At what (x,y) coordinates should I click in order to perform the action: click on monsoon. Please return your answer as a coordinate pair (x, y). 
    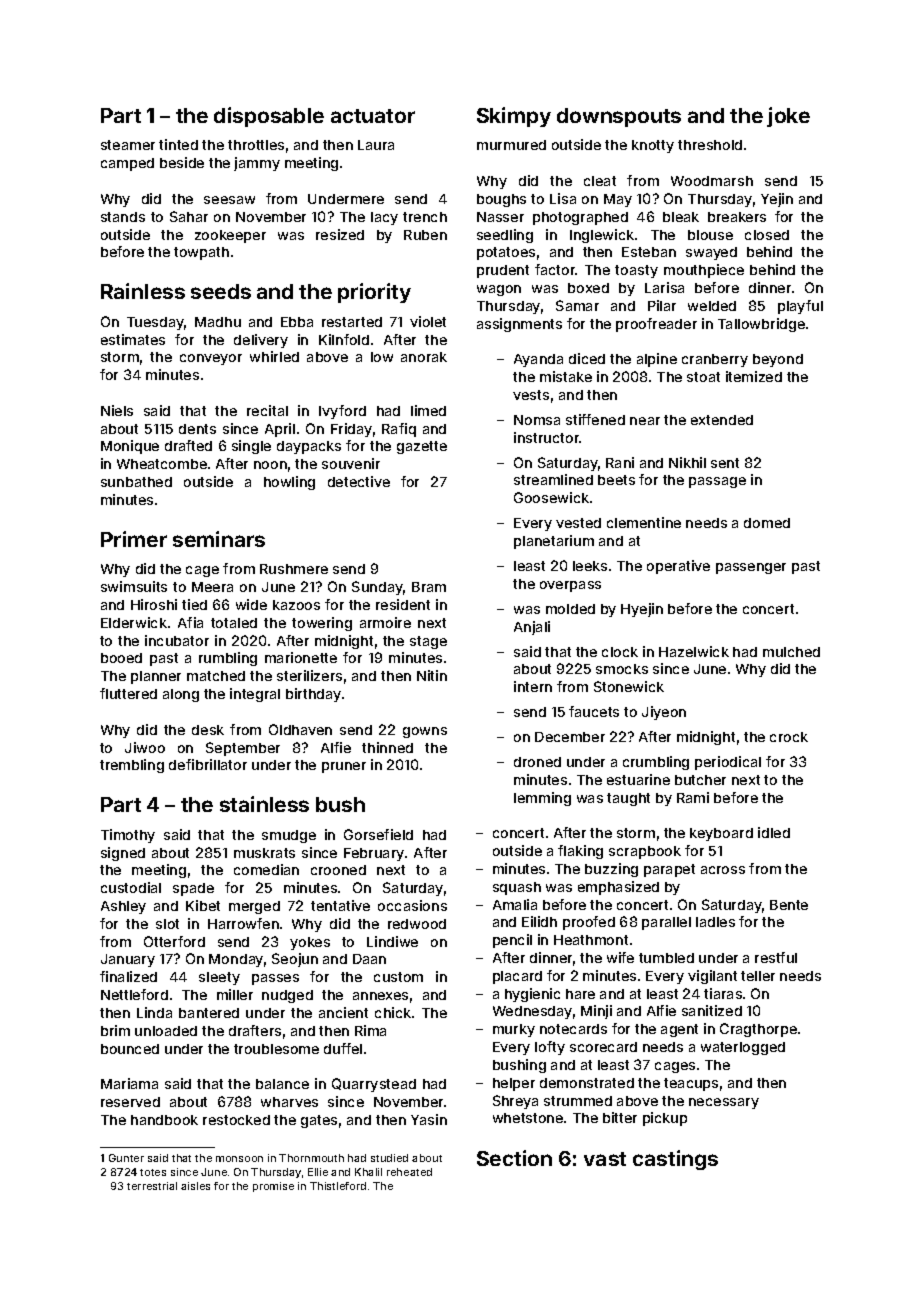
    Looking at the image, I should click on (239, 1159).
